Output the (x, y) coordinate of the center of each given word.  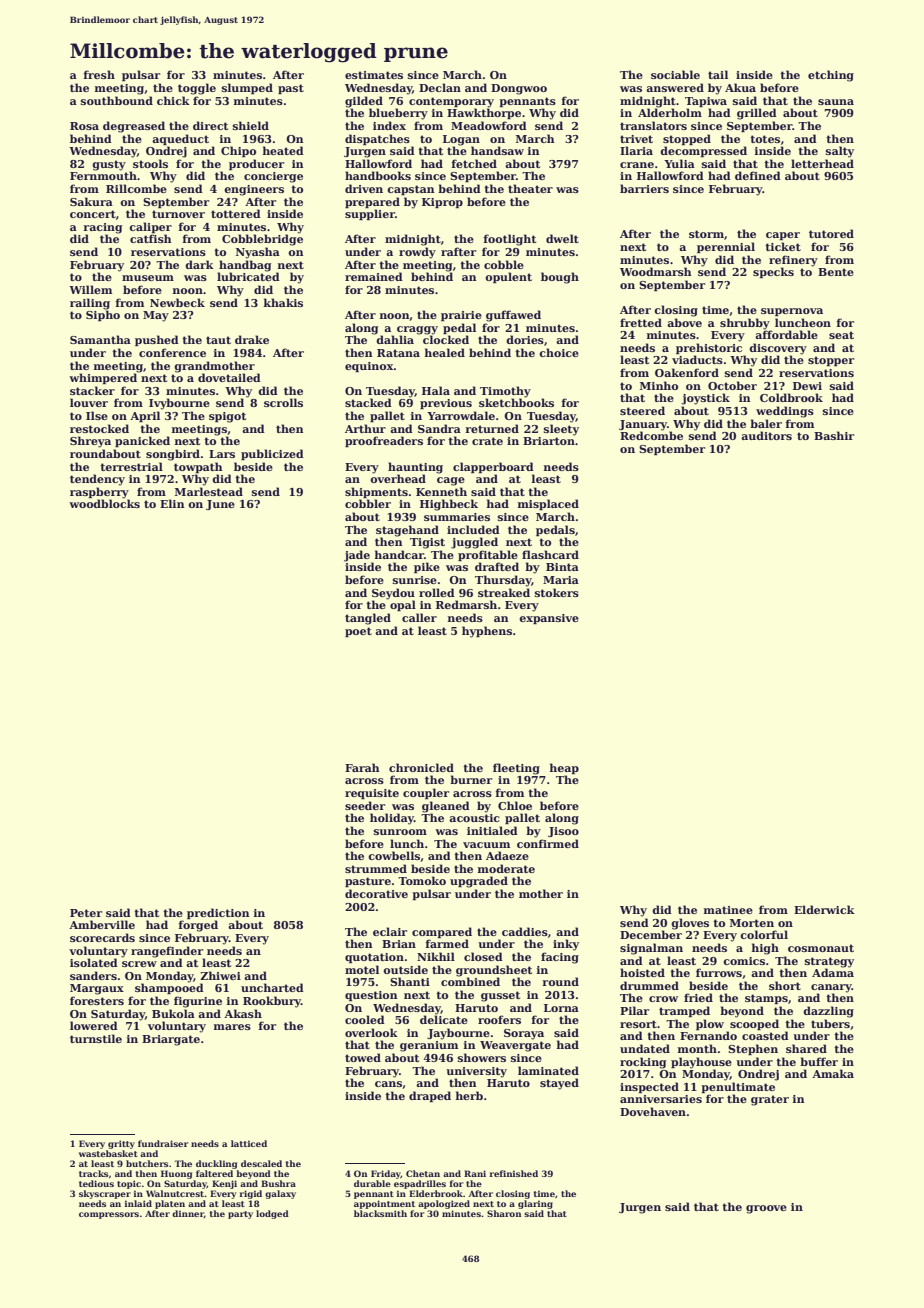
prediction (218, 913)
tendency (97, 480)
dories (525, 339)
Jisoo (563, 832)
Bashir (834, 435)
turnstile (96, 1038)
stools (150, 163)
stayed (559, 1084)
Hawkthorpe (484, 113)
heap (564, 768)
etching (831, 76)
